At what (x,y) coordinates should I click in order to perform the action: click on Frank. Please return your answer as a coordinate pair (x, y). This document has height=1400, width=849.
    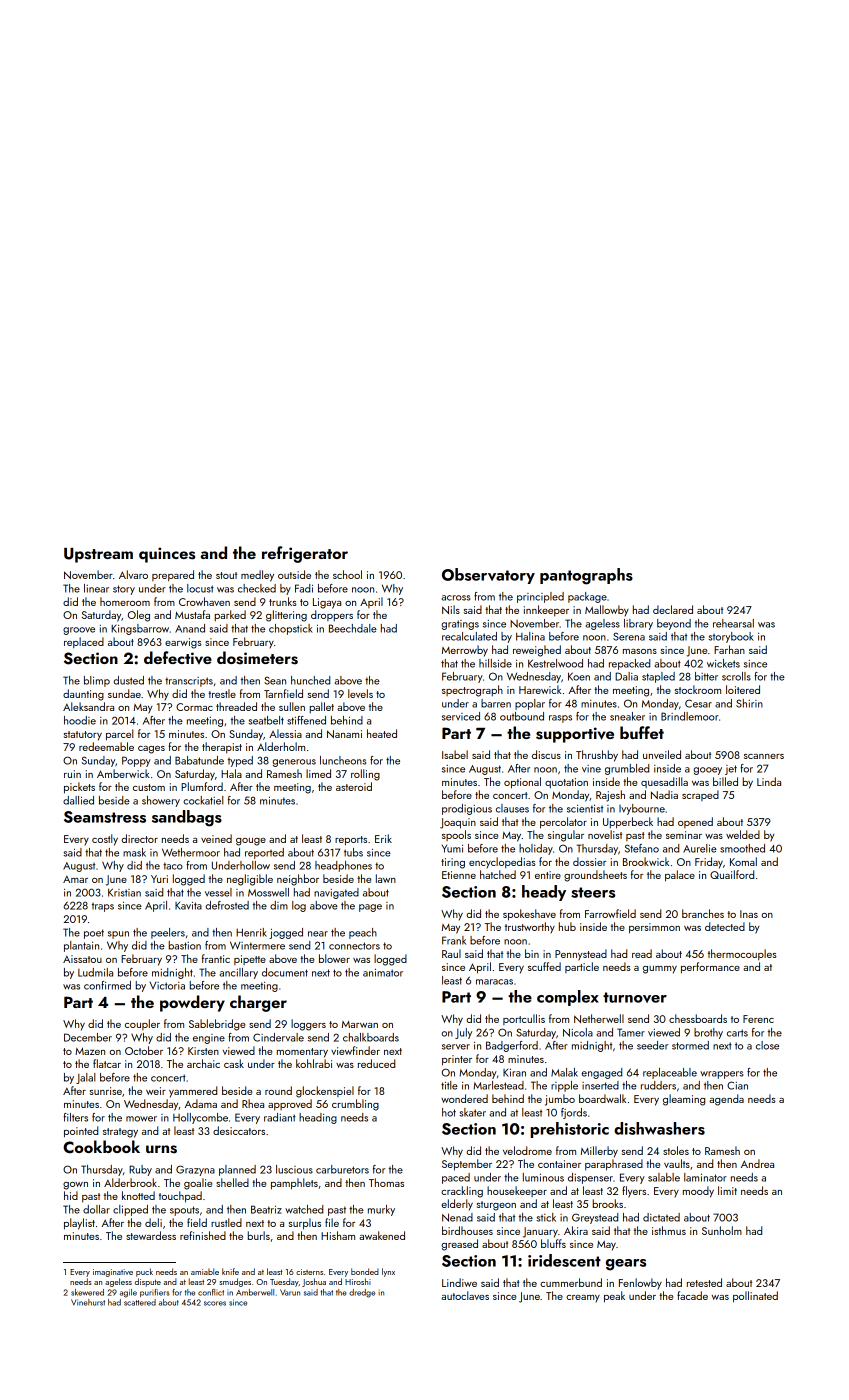
    Looking at the image, I should click on (454, 940).
